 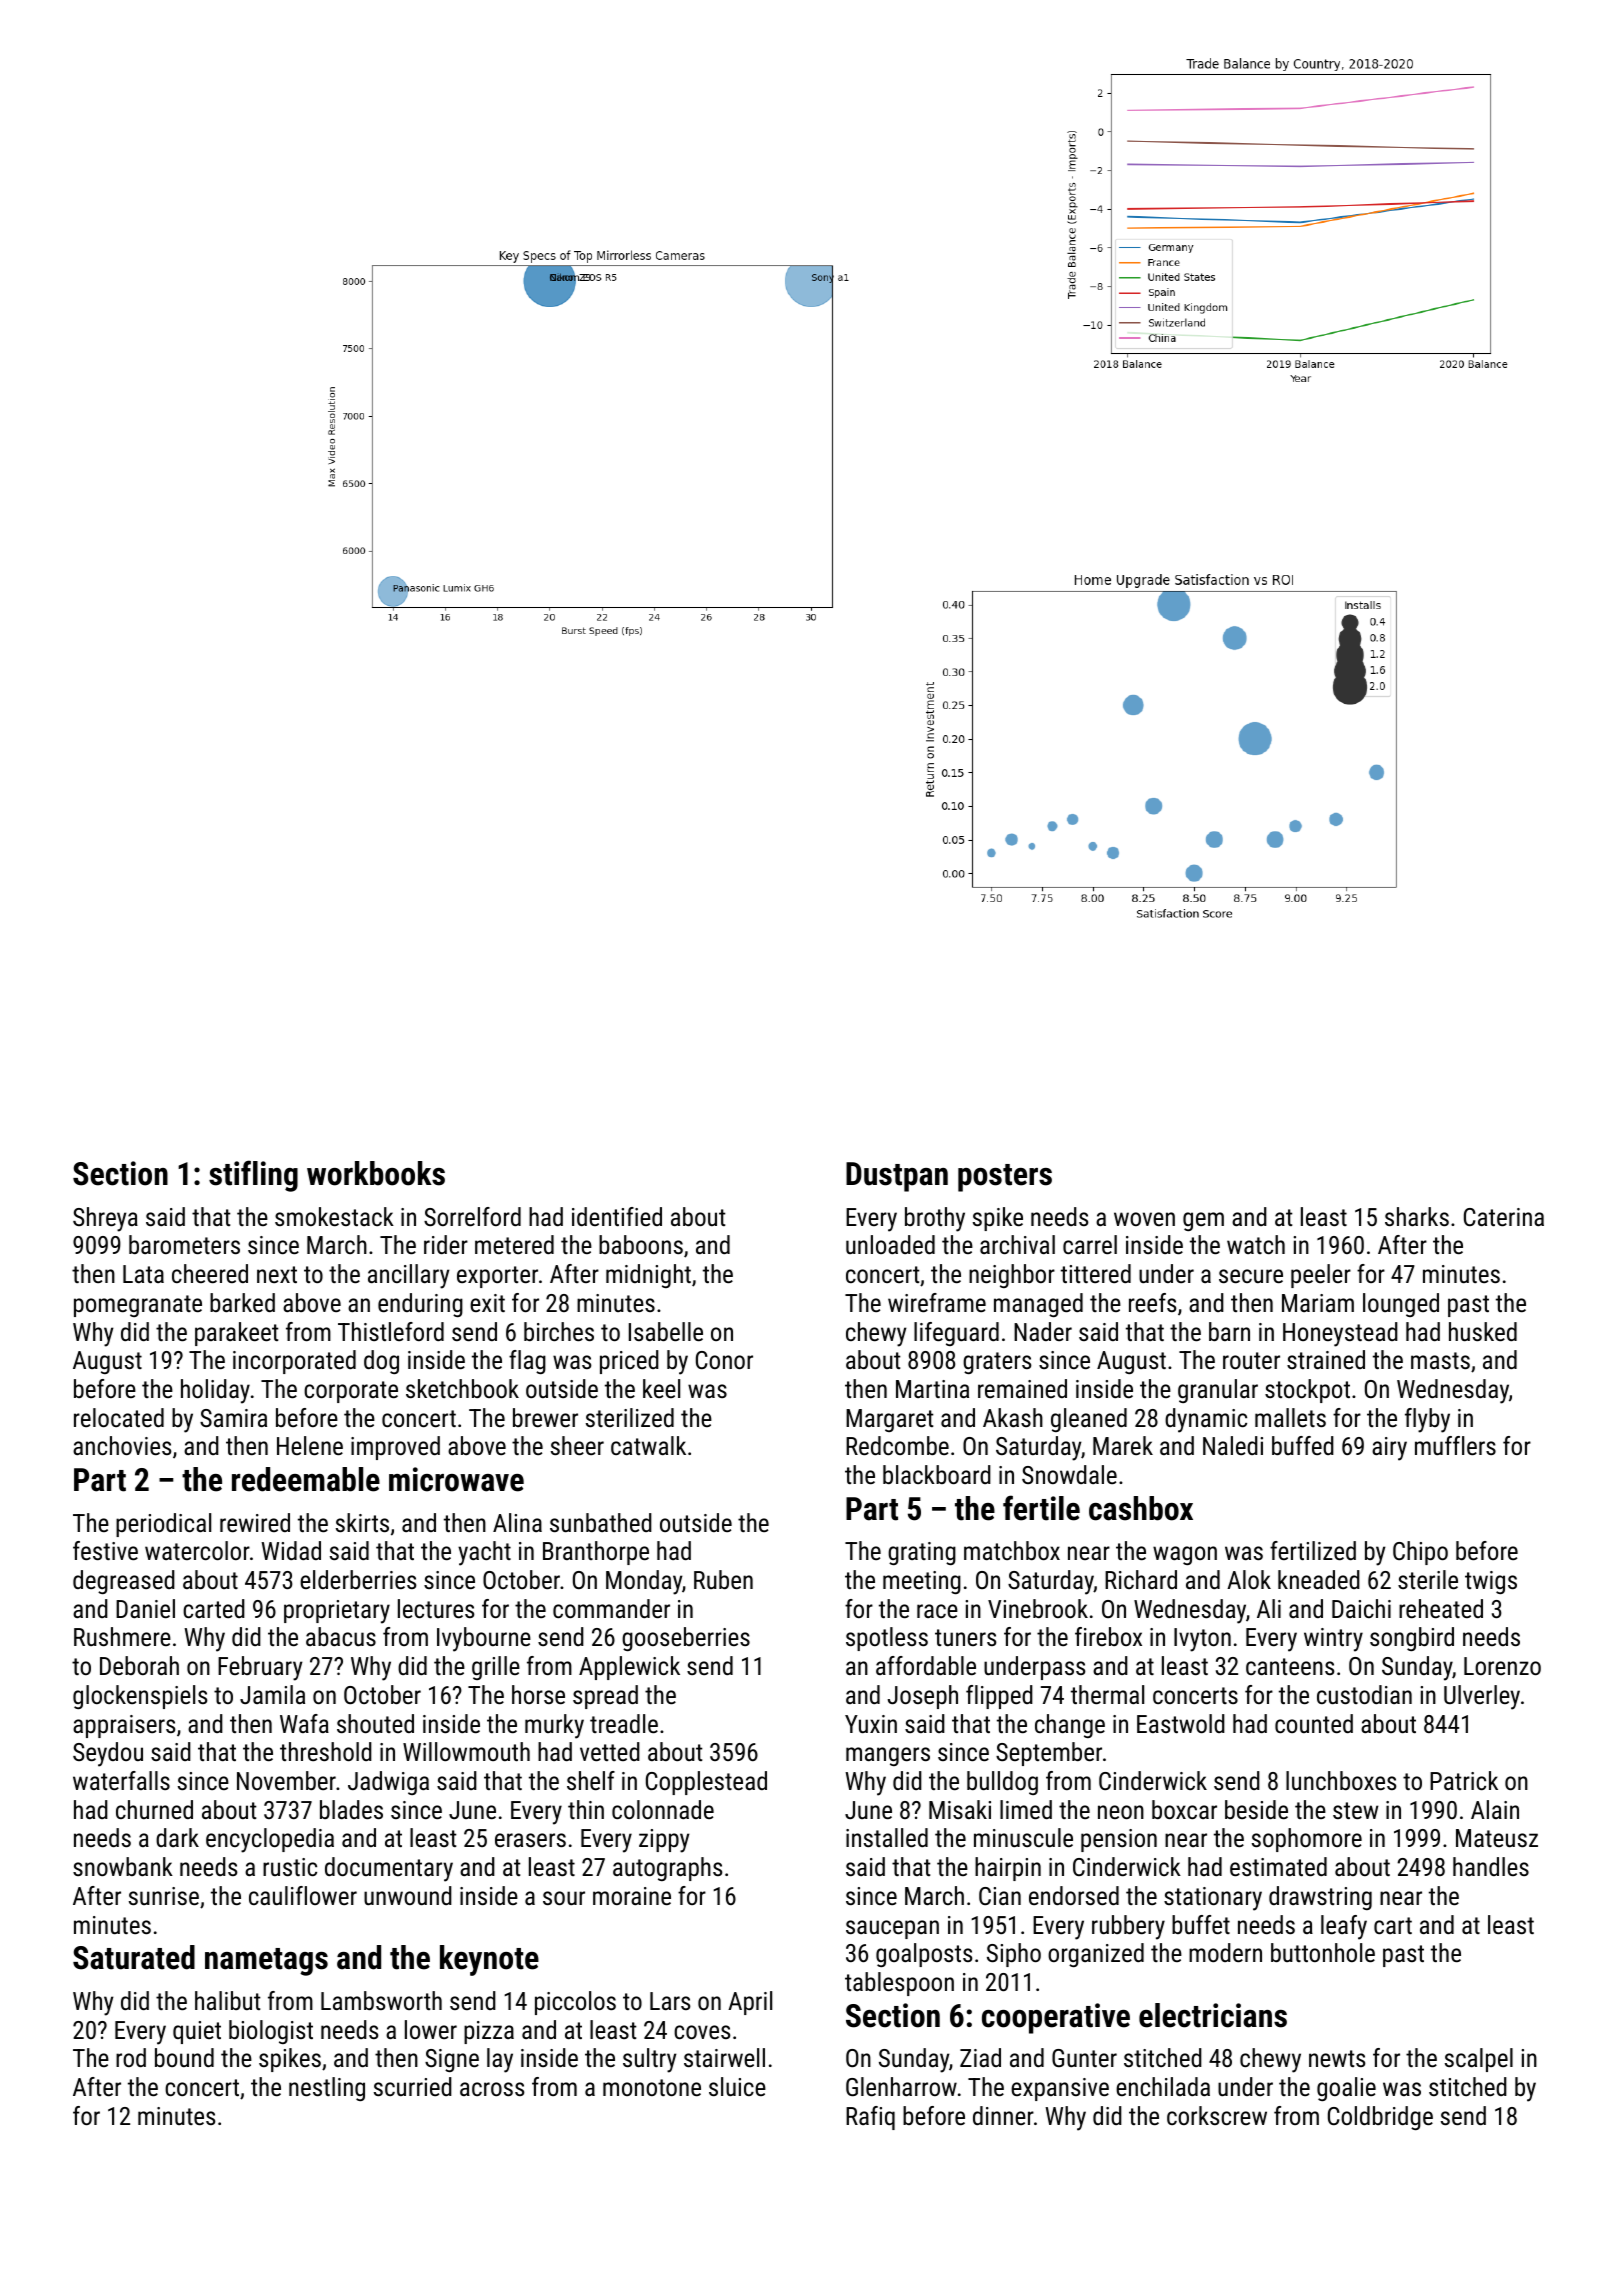 I want to click on Alain, so click(x=1495, y=1809).
